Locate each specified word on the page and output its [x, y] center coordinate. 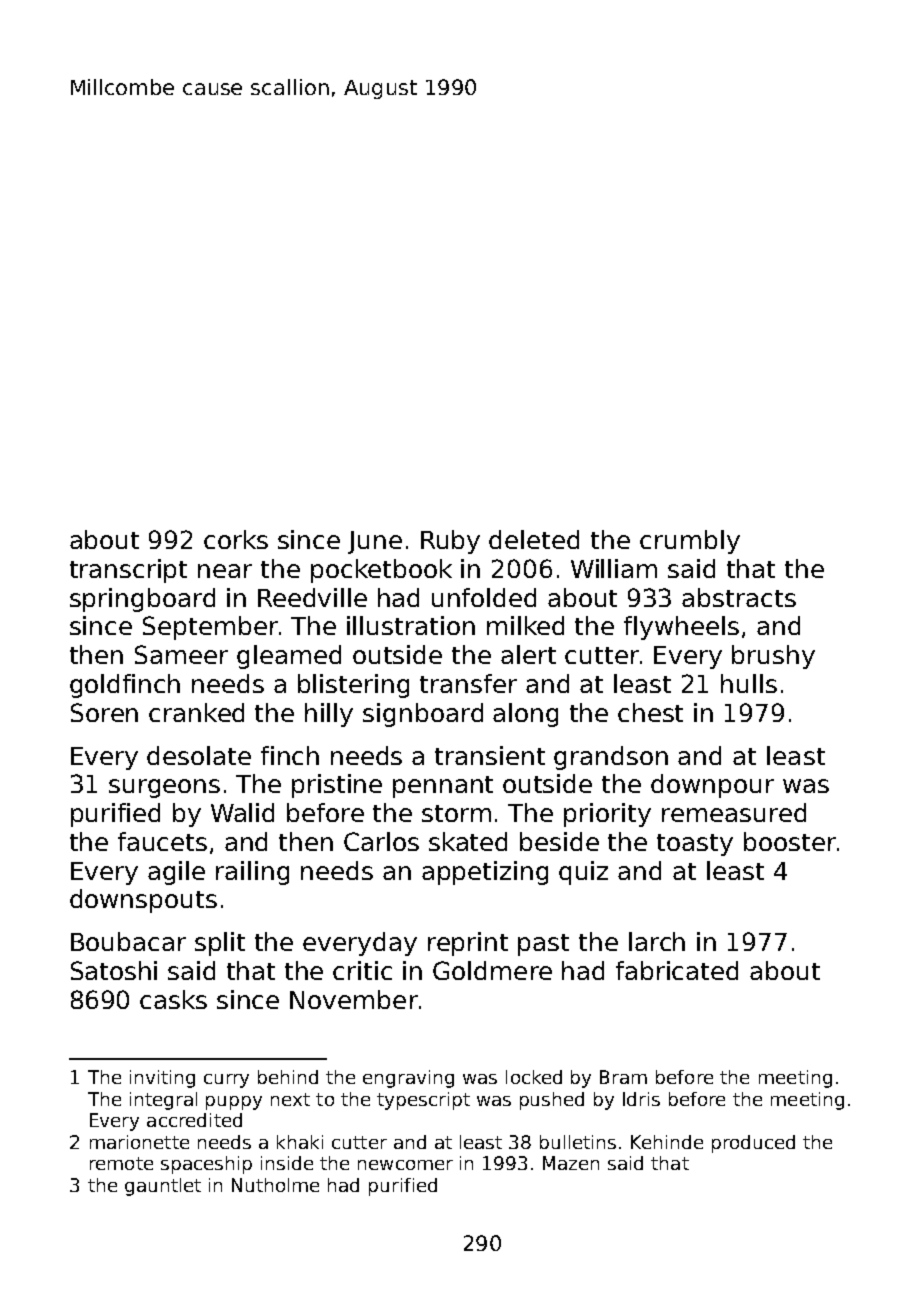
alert [528, 654]
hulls [749, 683]
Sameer [181, 654]
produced [753, 1144]
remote [121, 1163]
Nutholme [275, 1185]
